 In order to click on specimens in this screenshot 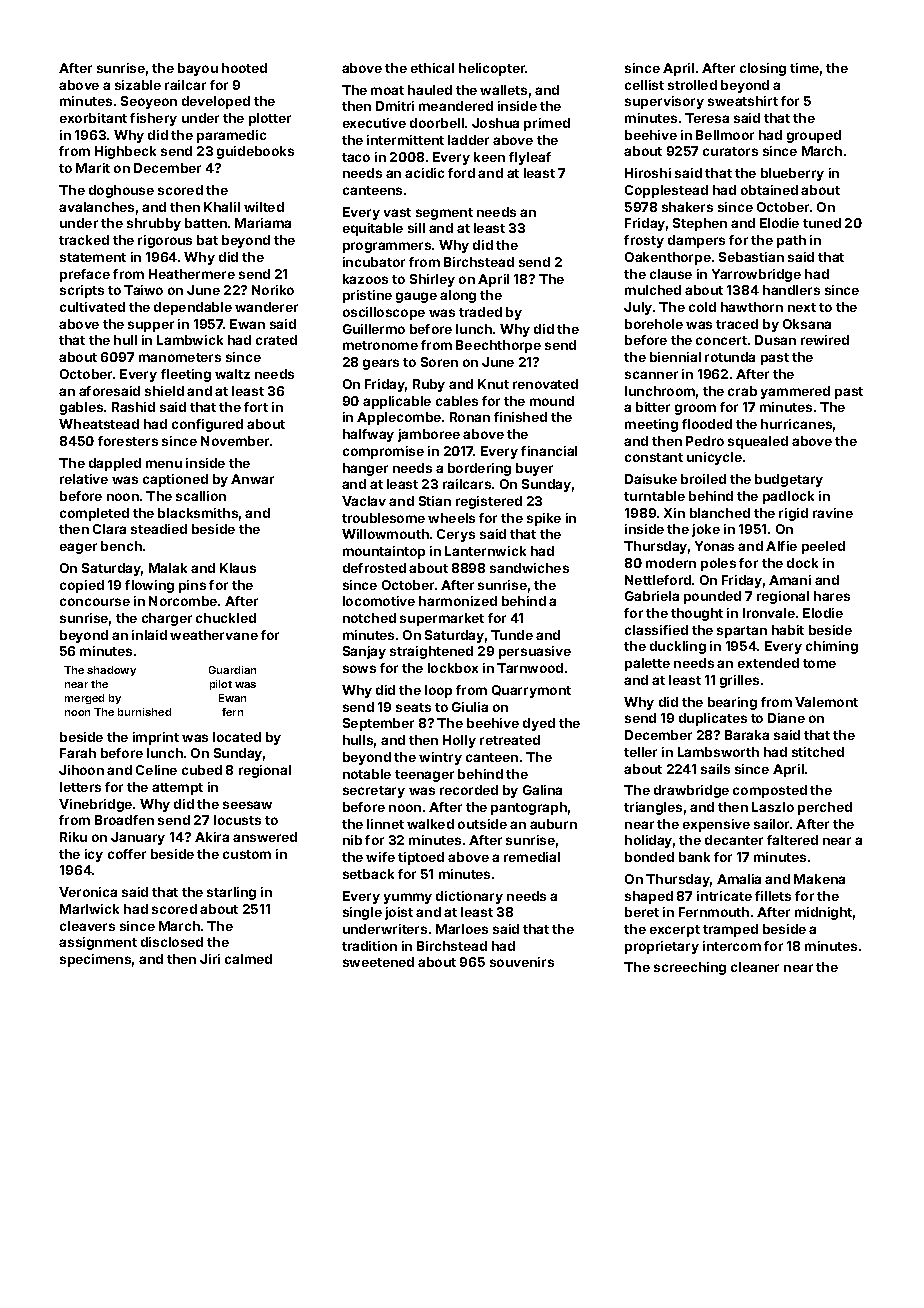, I will do `click(95, 960)`.
